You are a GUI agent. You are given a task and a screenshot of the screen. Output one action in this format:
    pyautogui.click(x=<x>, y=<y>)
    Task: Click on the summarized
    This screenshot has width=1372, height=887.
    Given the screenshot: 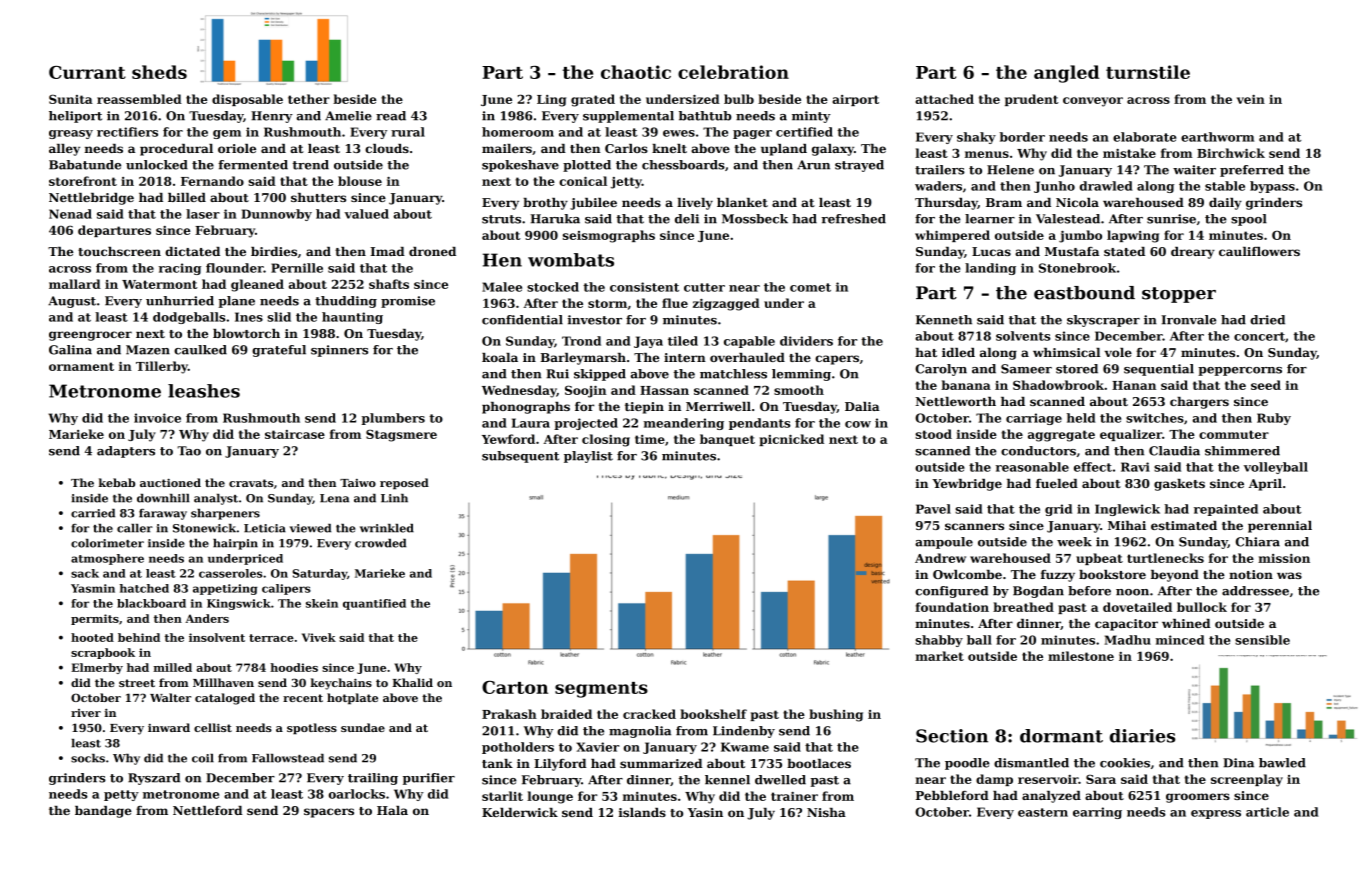 What is the action you would take?
    pyautogui.click(x=661, y=763)
